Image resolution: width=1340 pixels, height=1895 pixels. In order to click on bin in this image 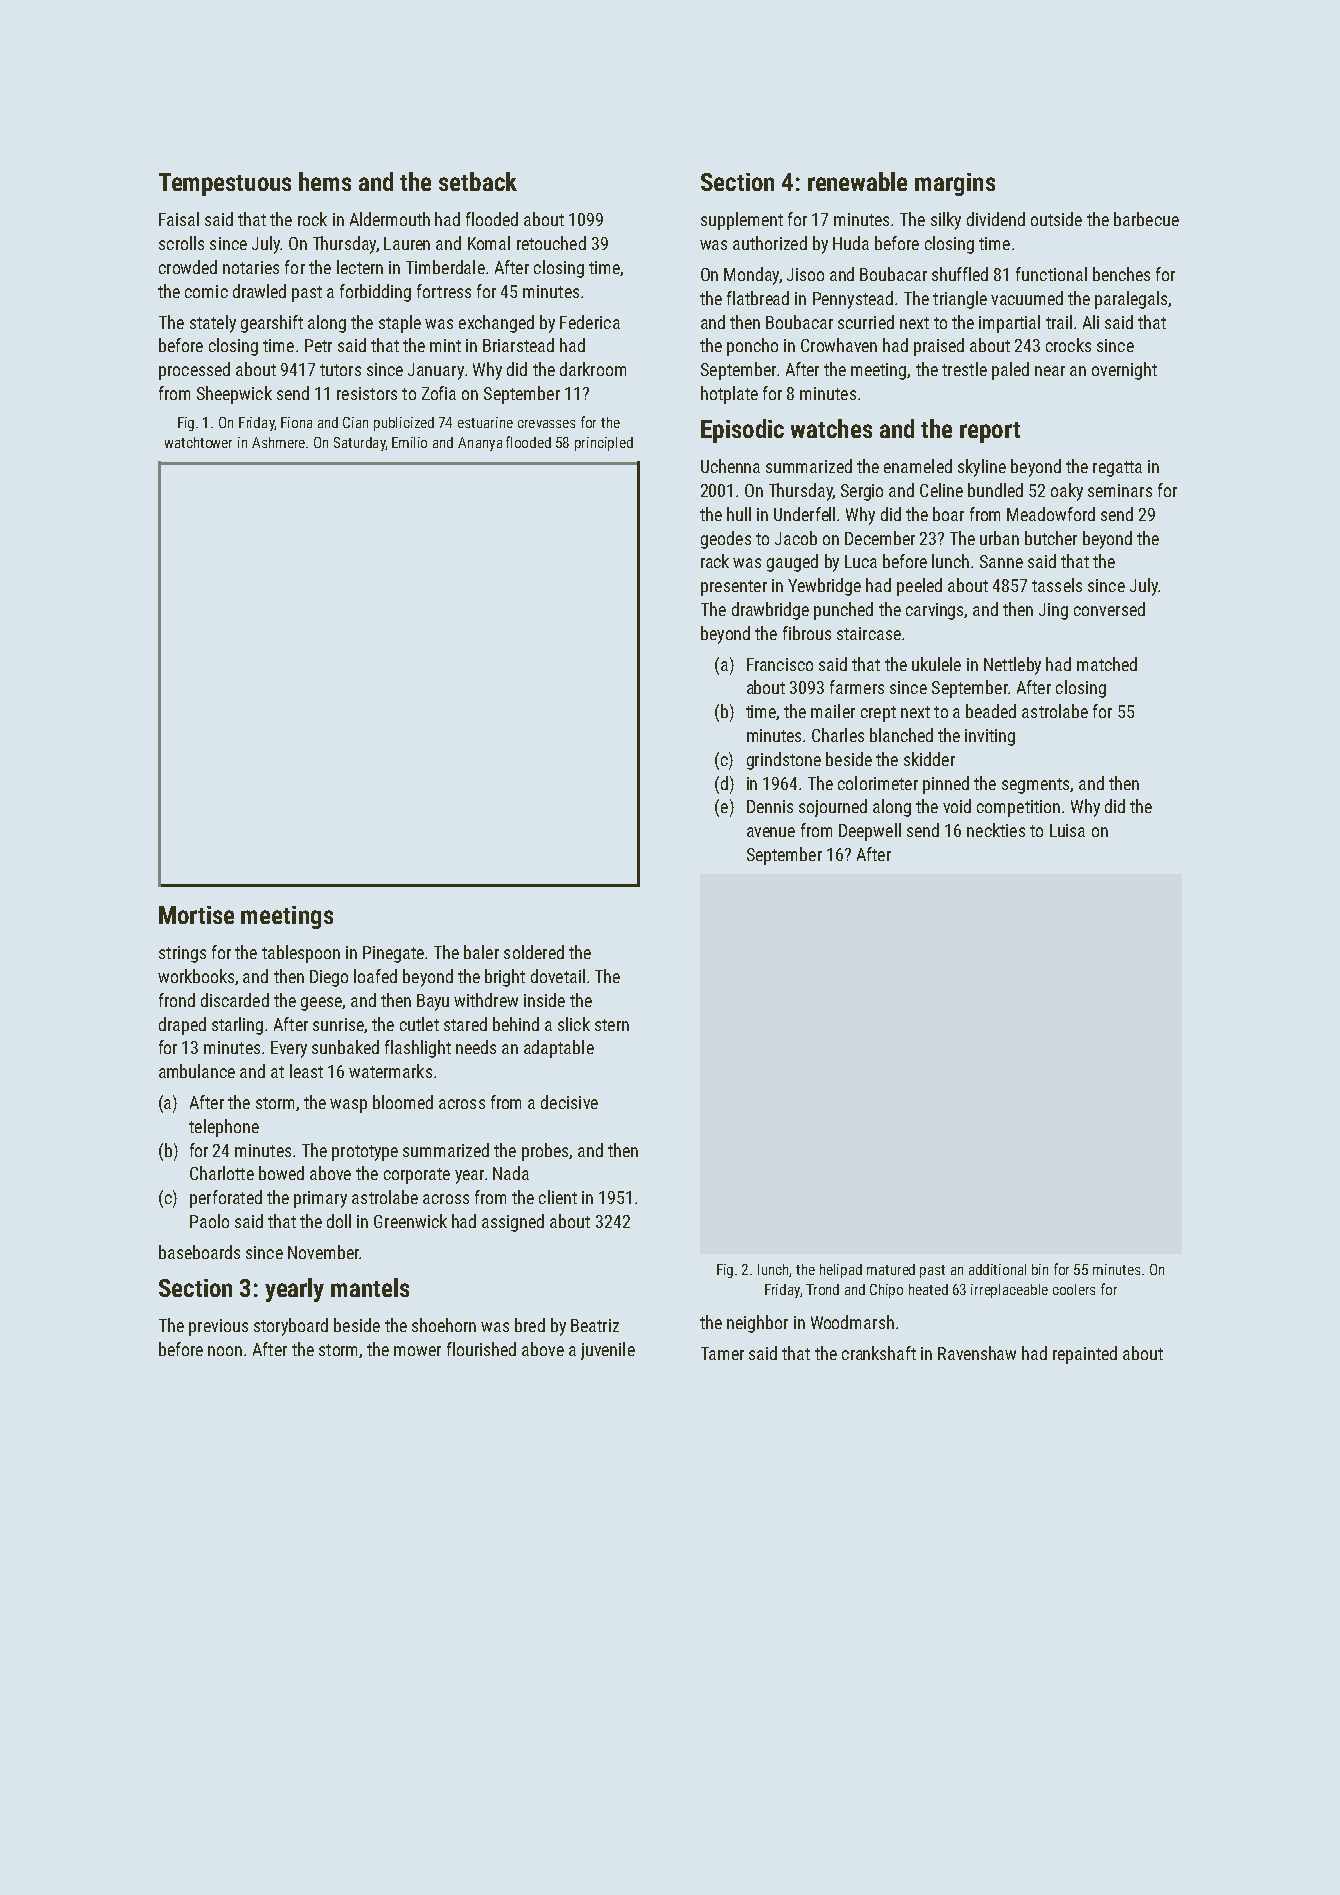, I will do `click(1040, 1269)`.
